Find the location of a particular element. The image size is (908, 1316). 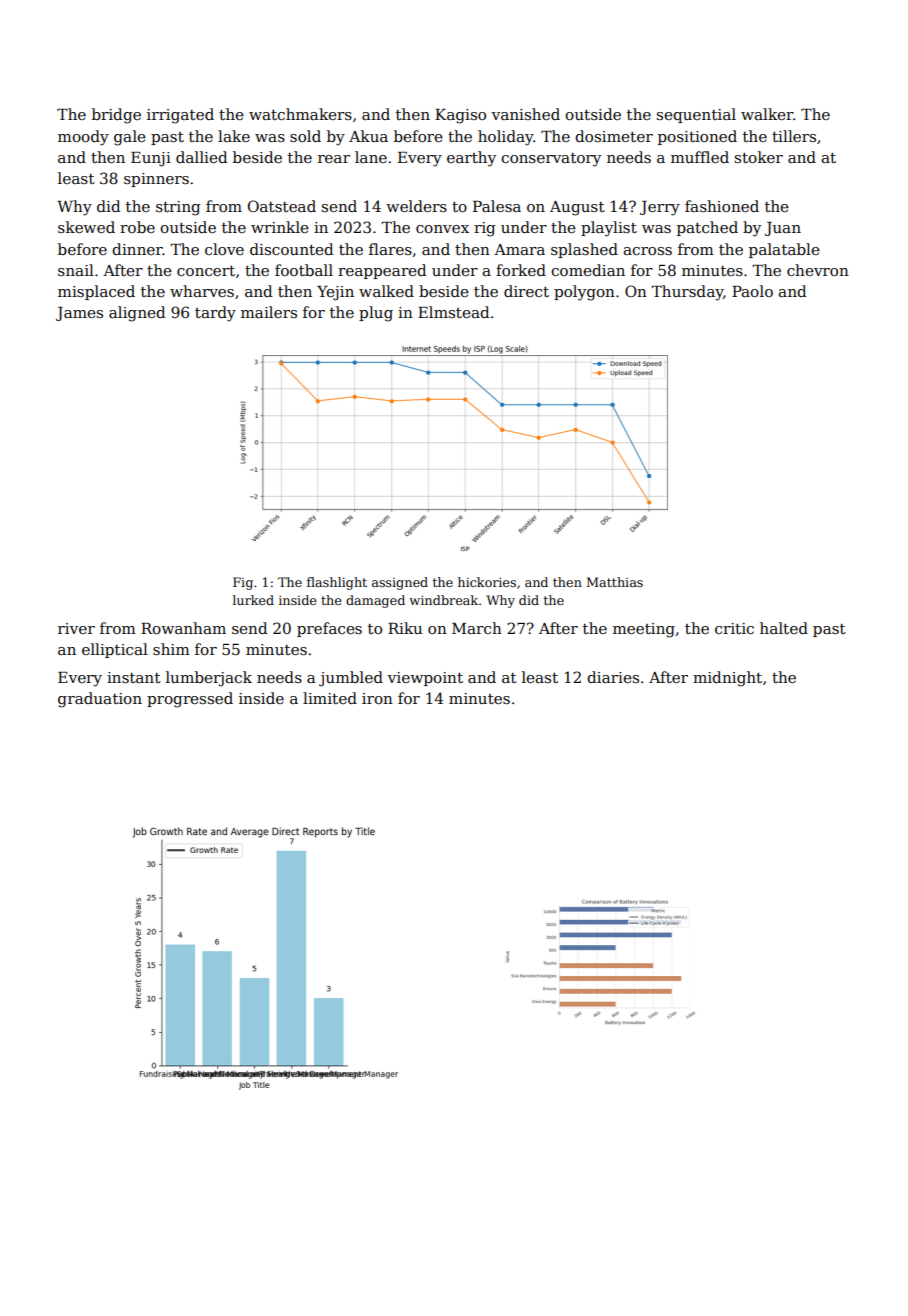

stoker is located at coordinates (759, 157).
